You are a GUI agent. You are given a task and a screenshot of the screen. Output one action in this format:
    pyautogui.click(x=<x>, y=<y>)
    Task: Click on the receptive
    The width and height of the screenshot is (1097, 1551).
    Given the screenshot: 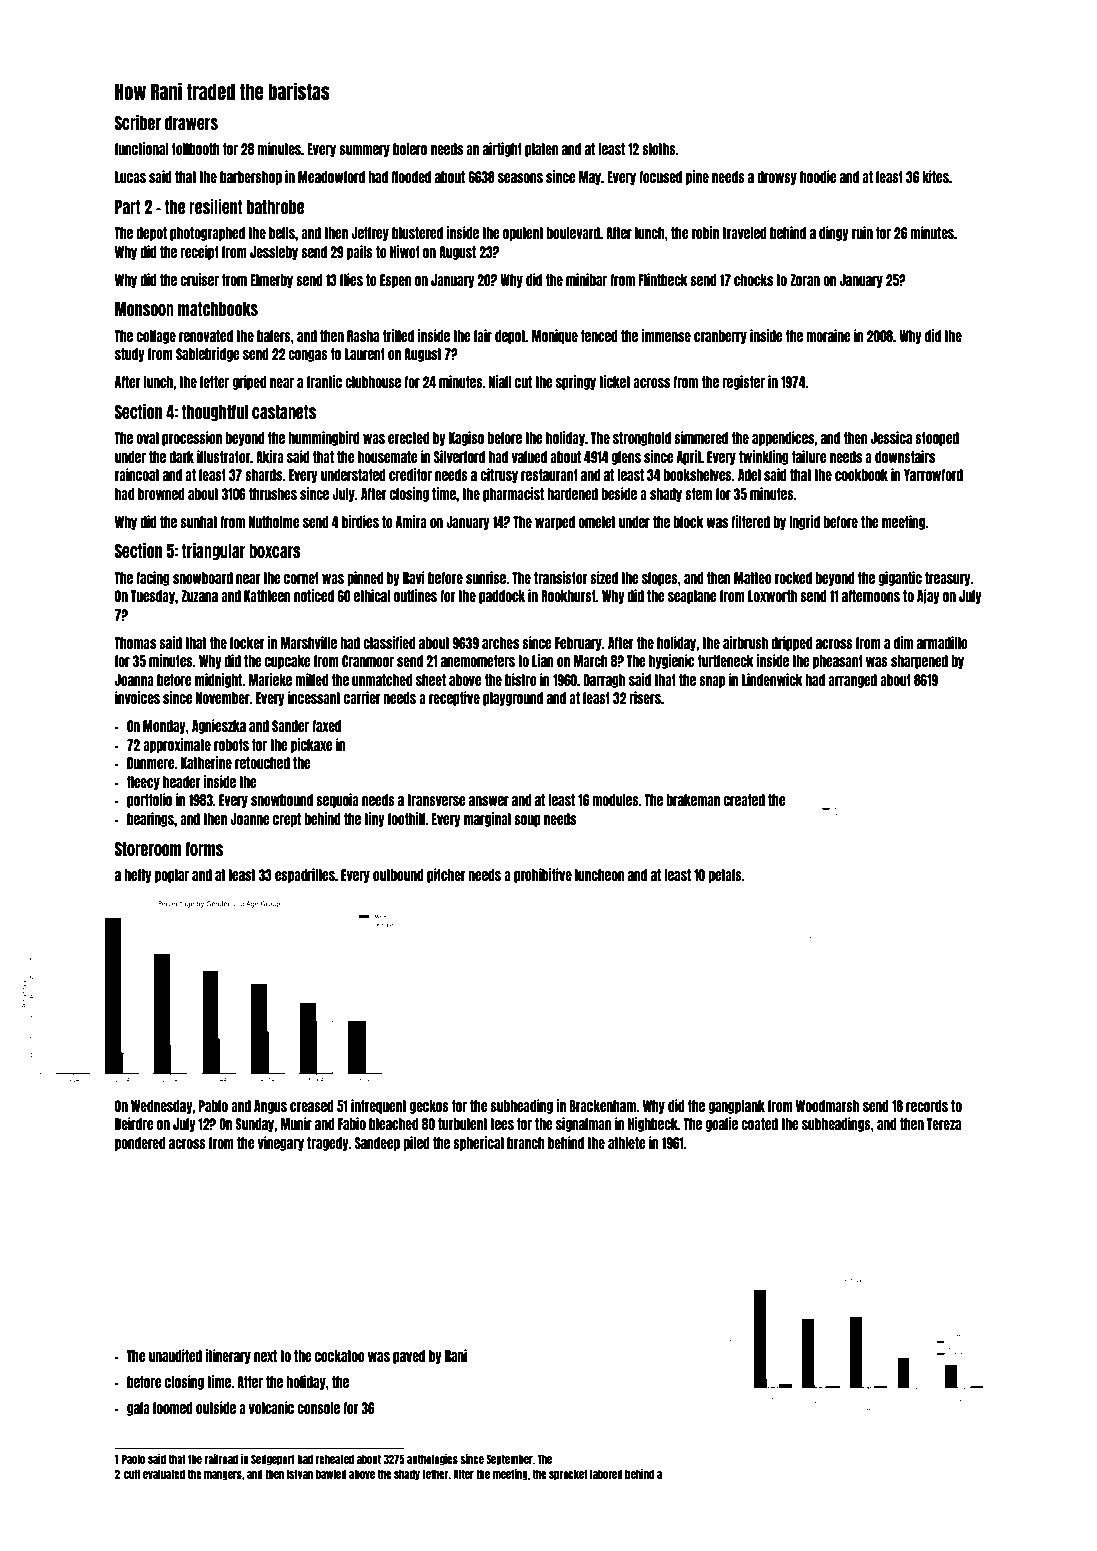 What is the action you would take?
    pyautogui.click(x=454, y=698)
